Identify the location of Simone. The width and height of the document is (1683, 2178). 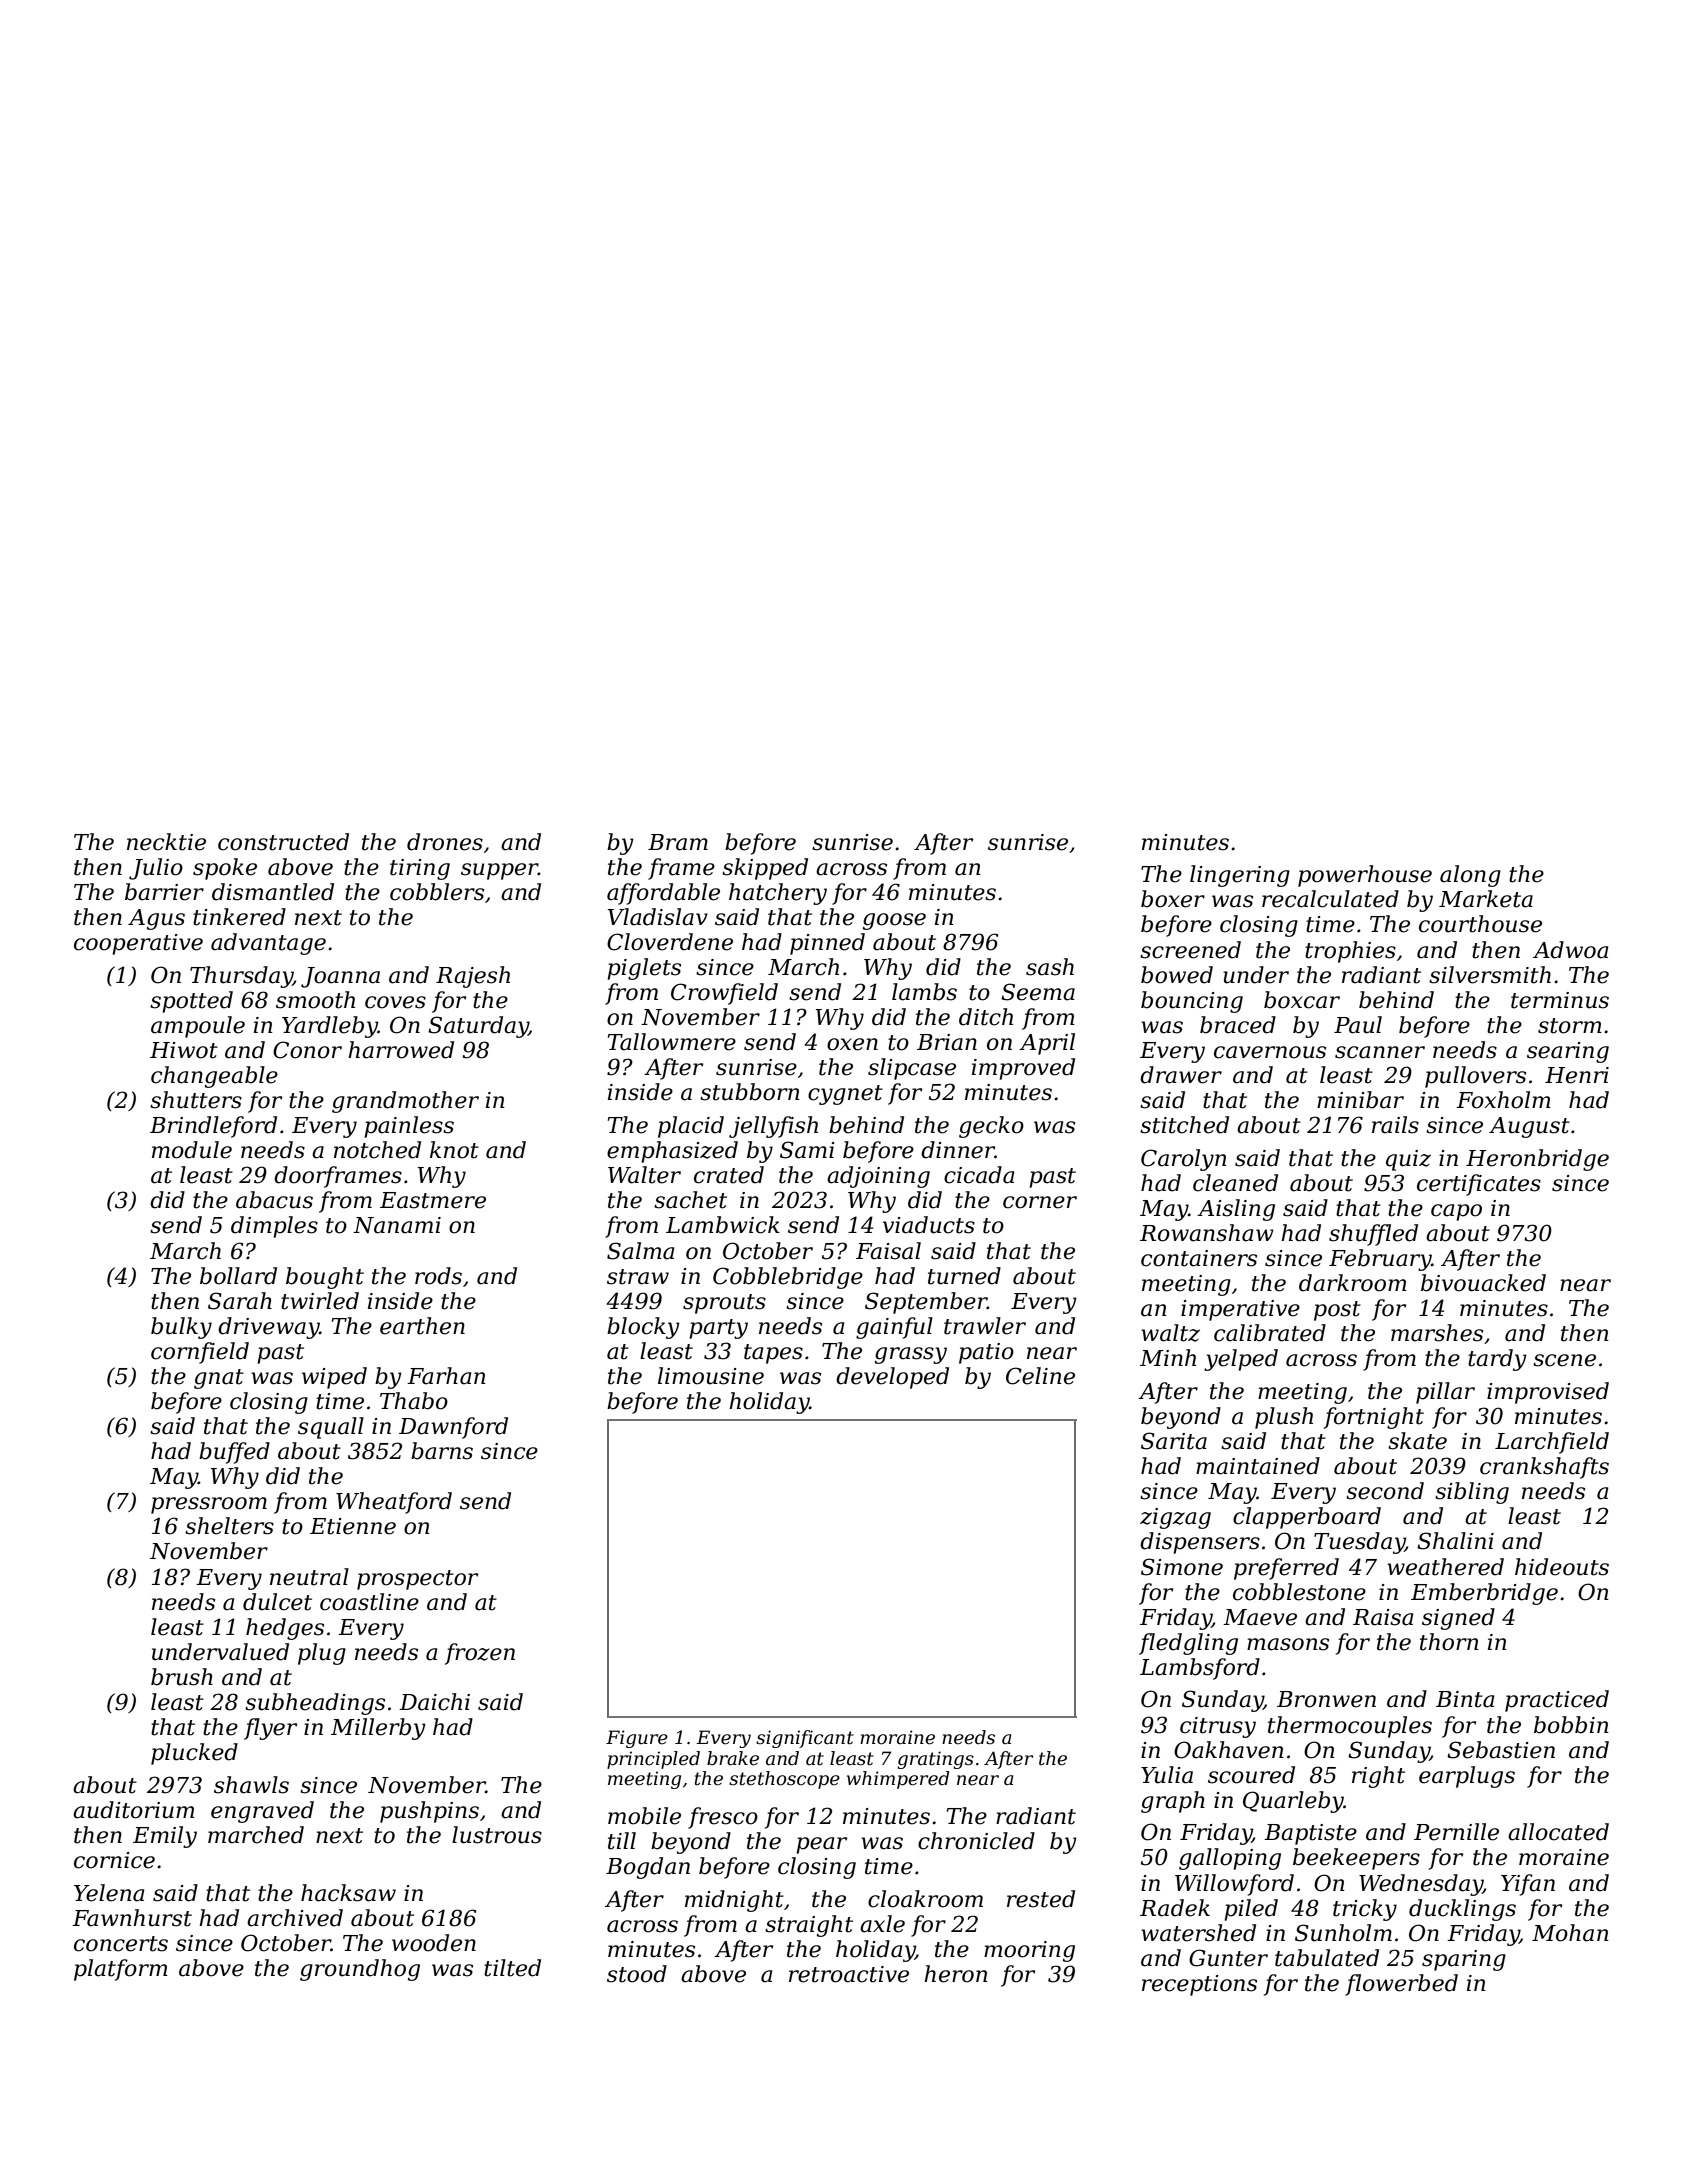
(1182, 1567).
